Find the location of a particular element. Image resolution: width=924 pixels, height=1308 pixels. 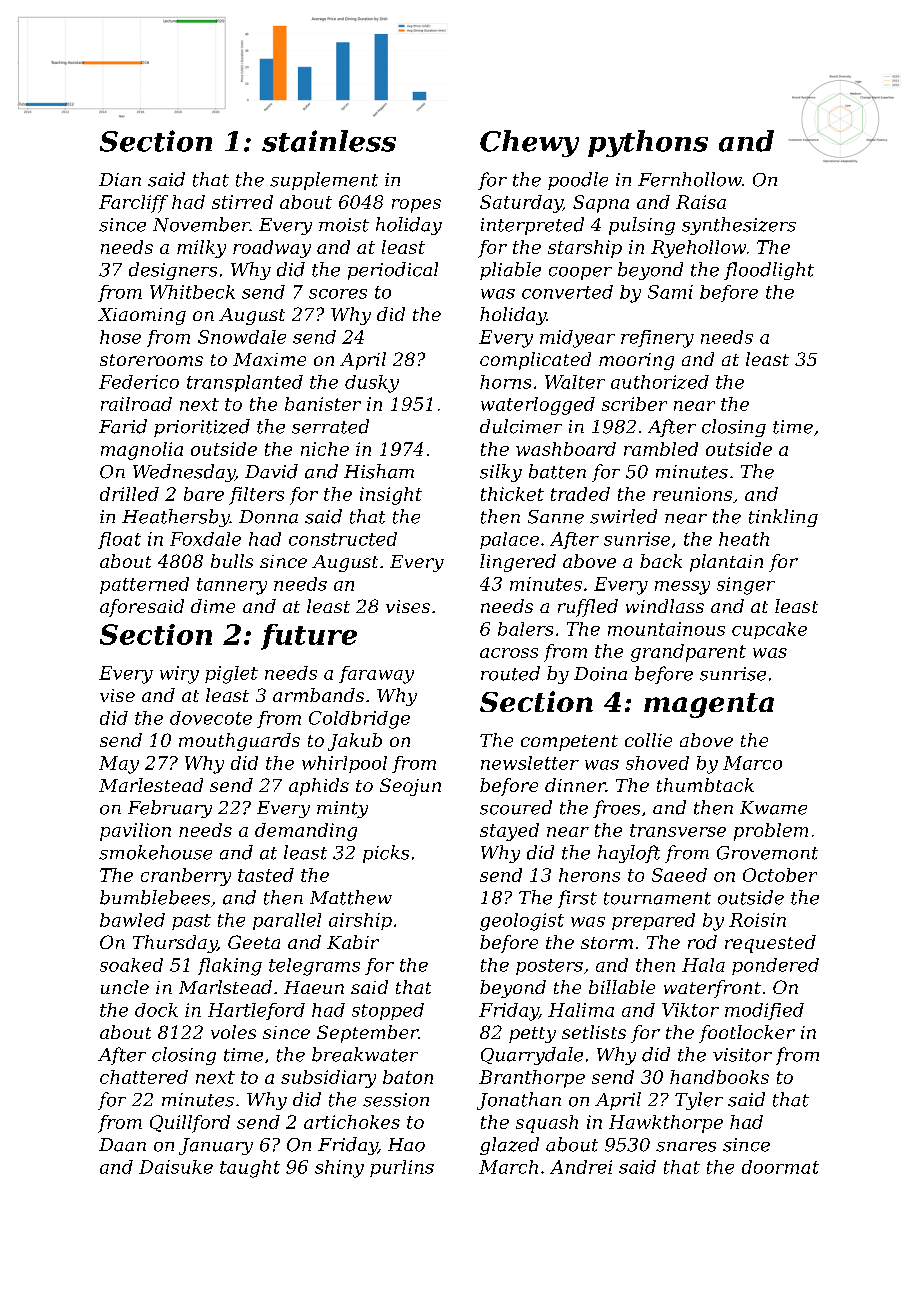

baton is located at coordinates (408, 1077).
